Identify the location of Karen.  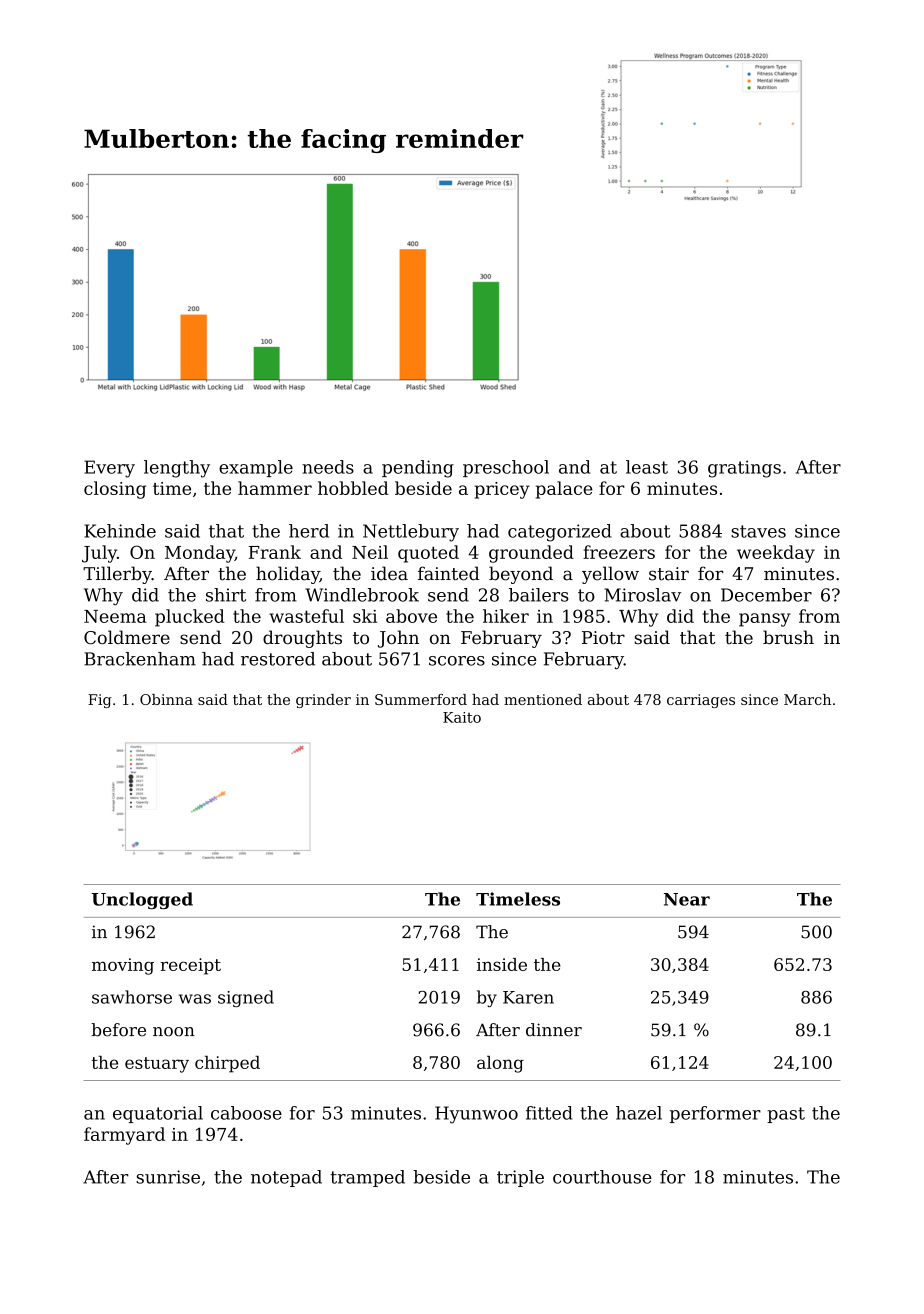
(528, 997).
